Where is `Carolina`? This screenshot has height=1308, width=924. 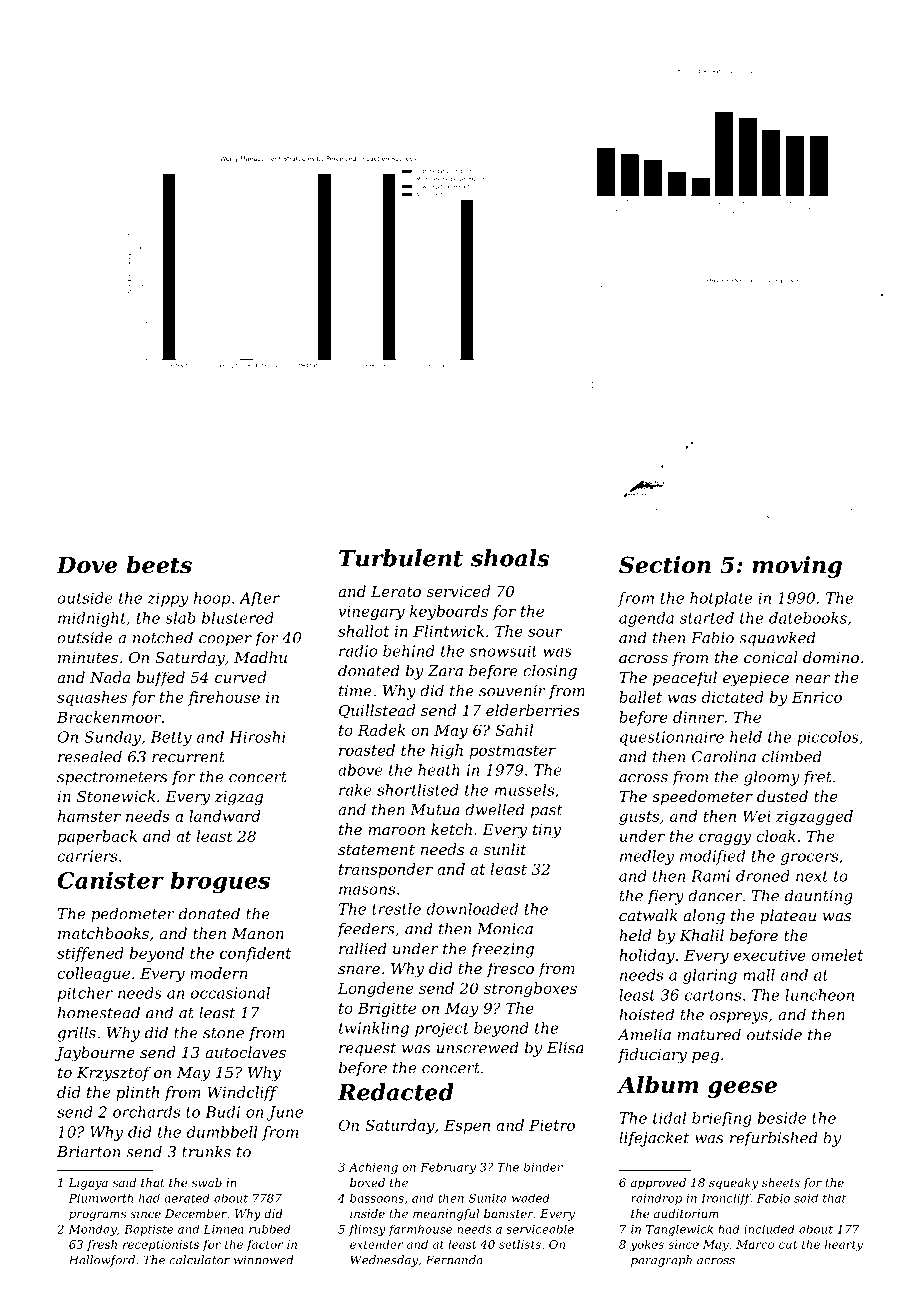 Carolina is located at coordinates (724, 756).
